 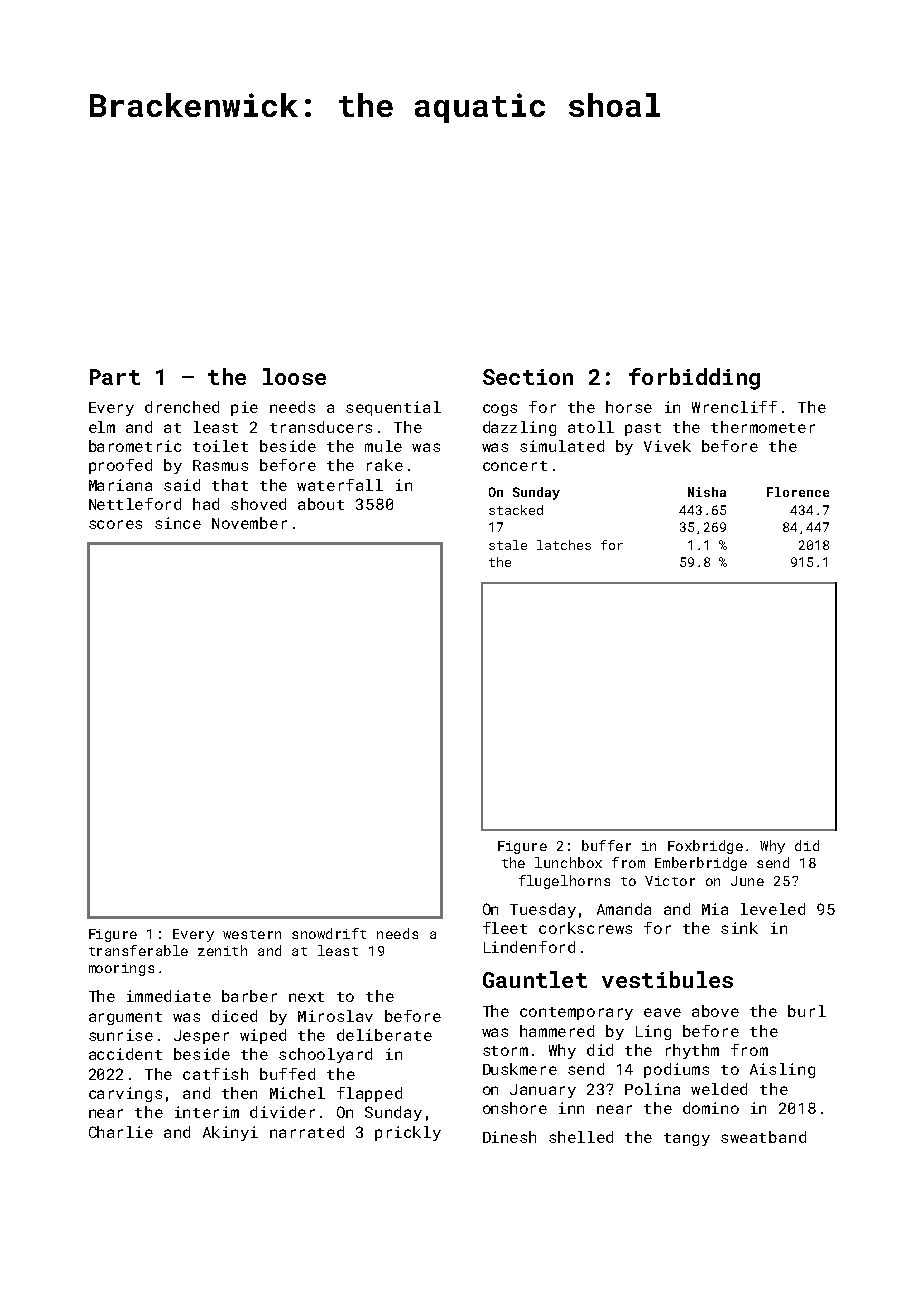 What do you see at coordinates (182, 407) in the screenshot?
I see `drenched` at bounding box center [182, 407].
